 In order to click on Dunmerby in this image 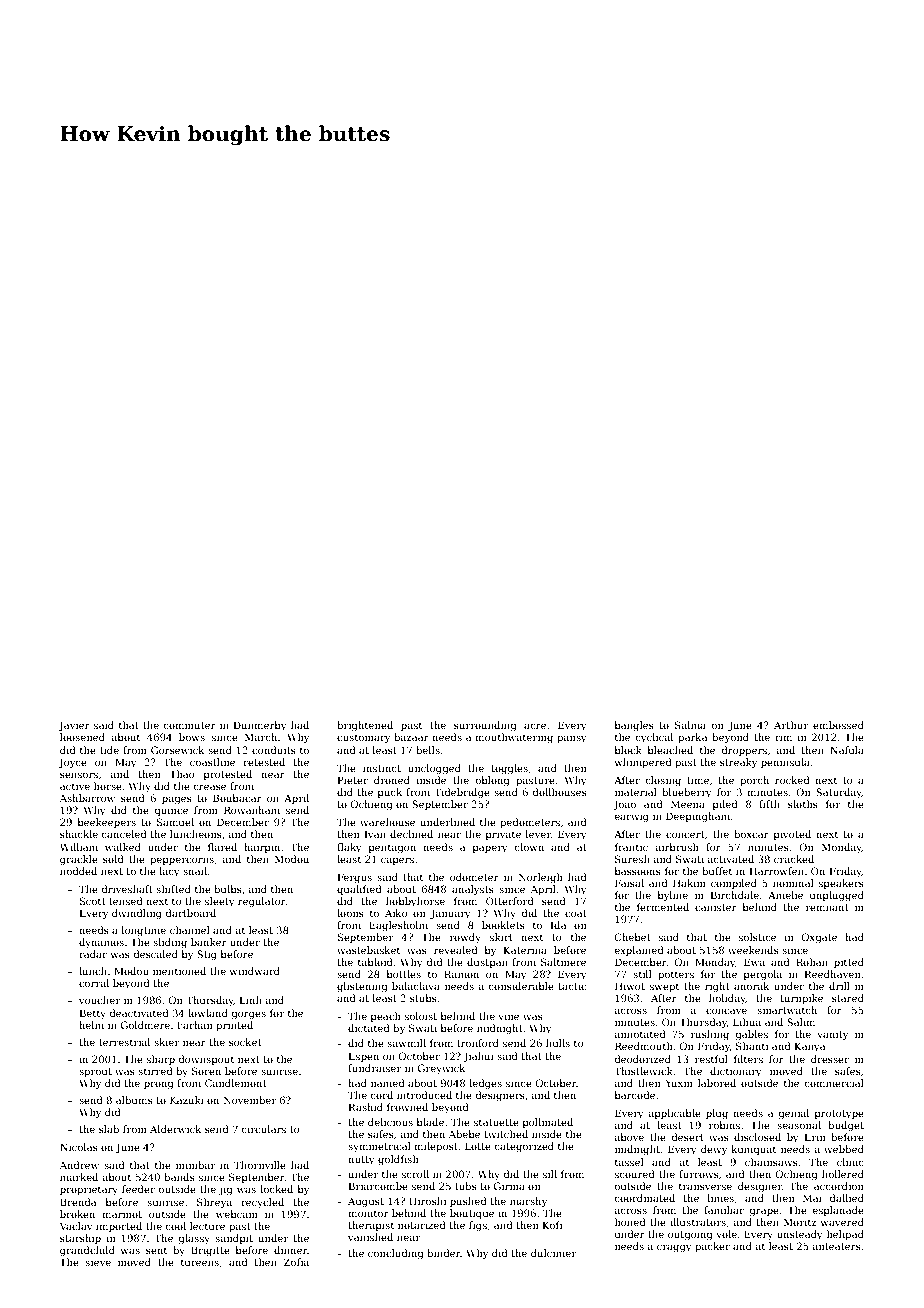, I will do `click(260, 726)`.
